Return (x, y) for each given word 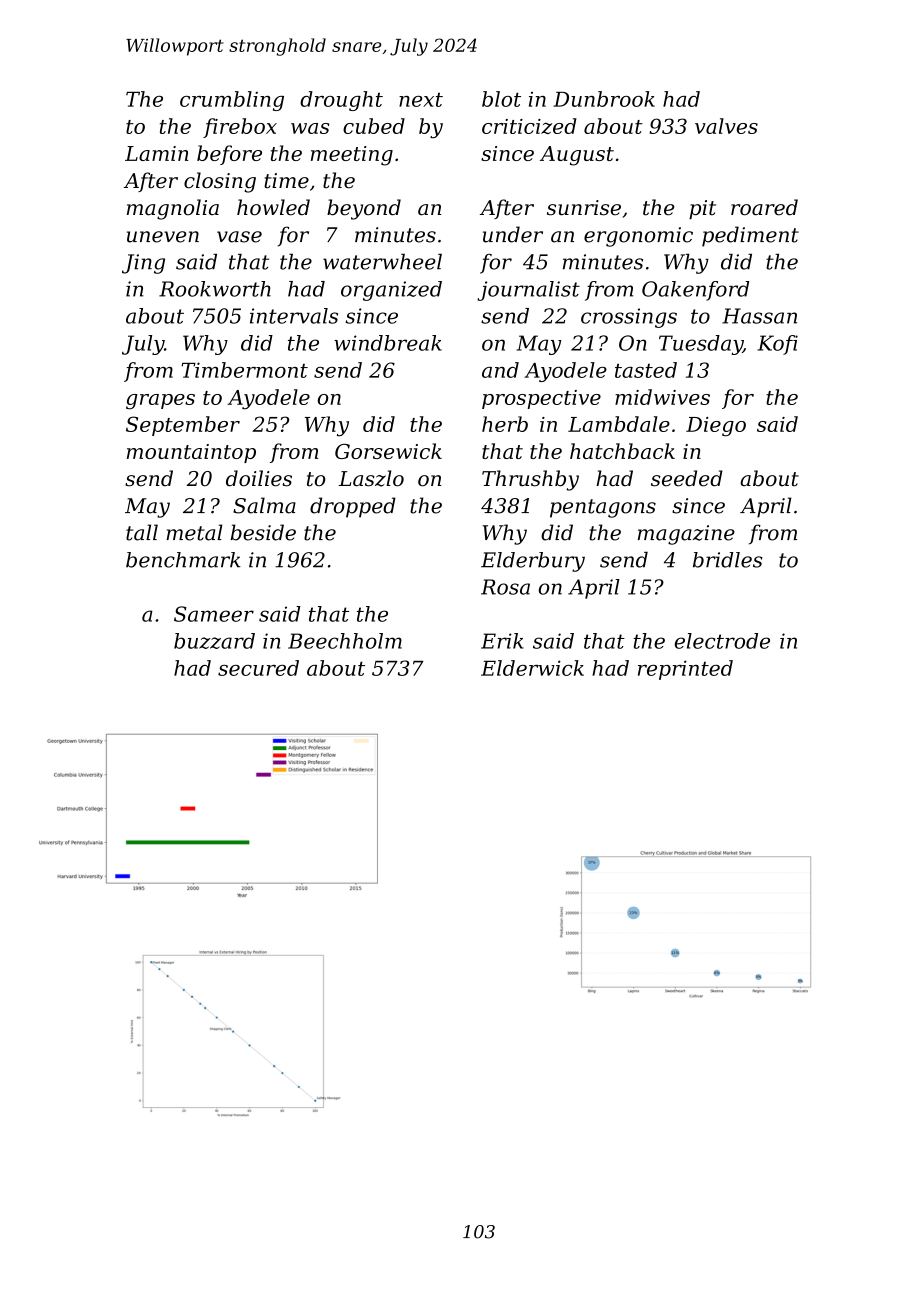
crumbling (232, 101)
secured (258, 668)
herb (505, 424)
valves (726, 126)
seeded (687, 478)
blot (501, 99)
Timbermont (244, 370)
